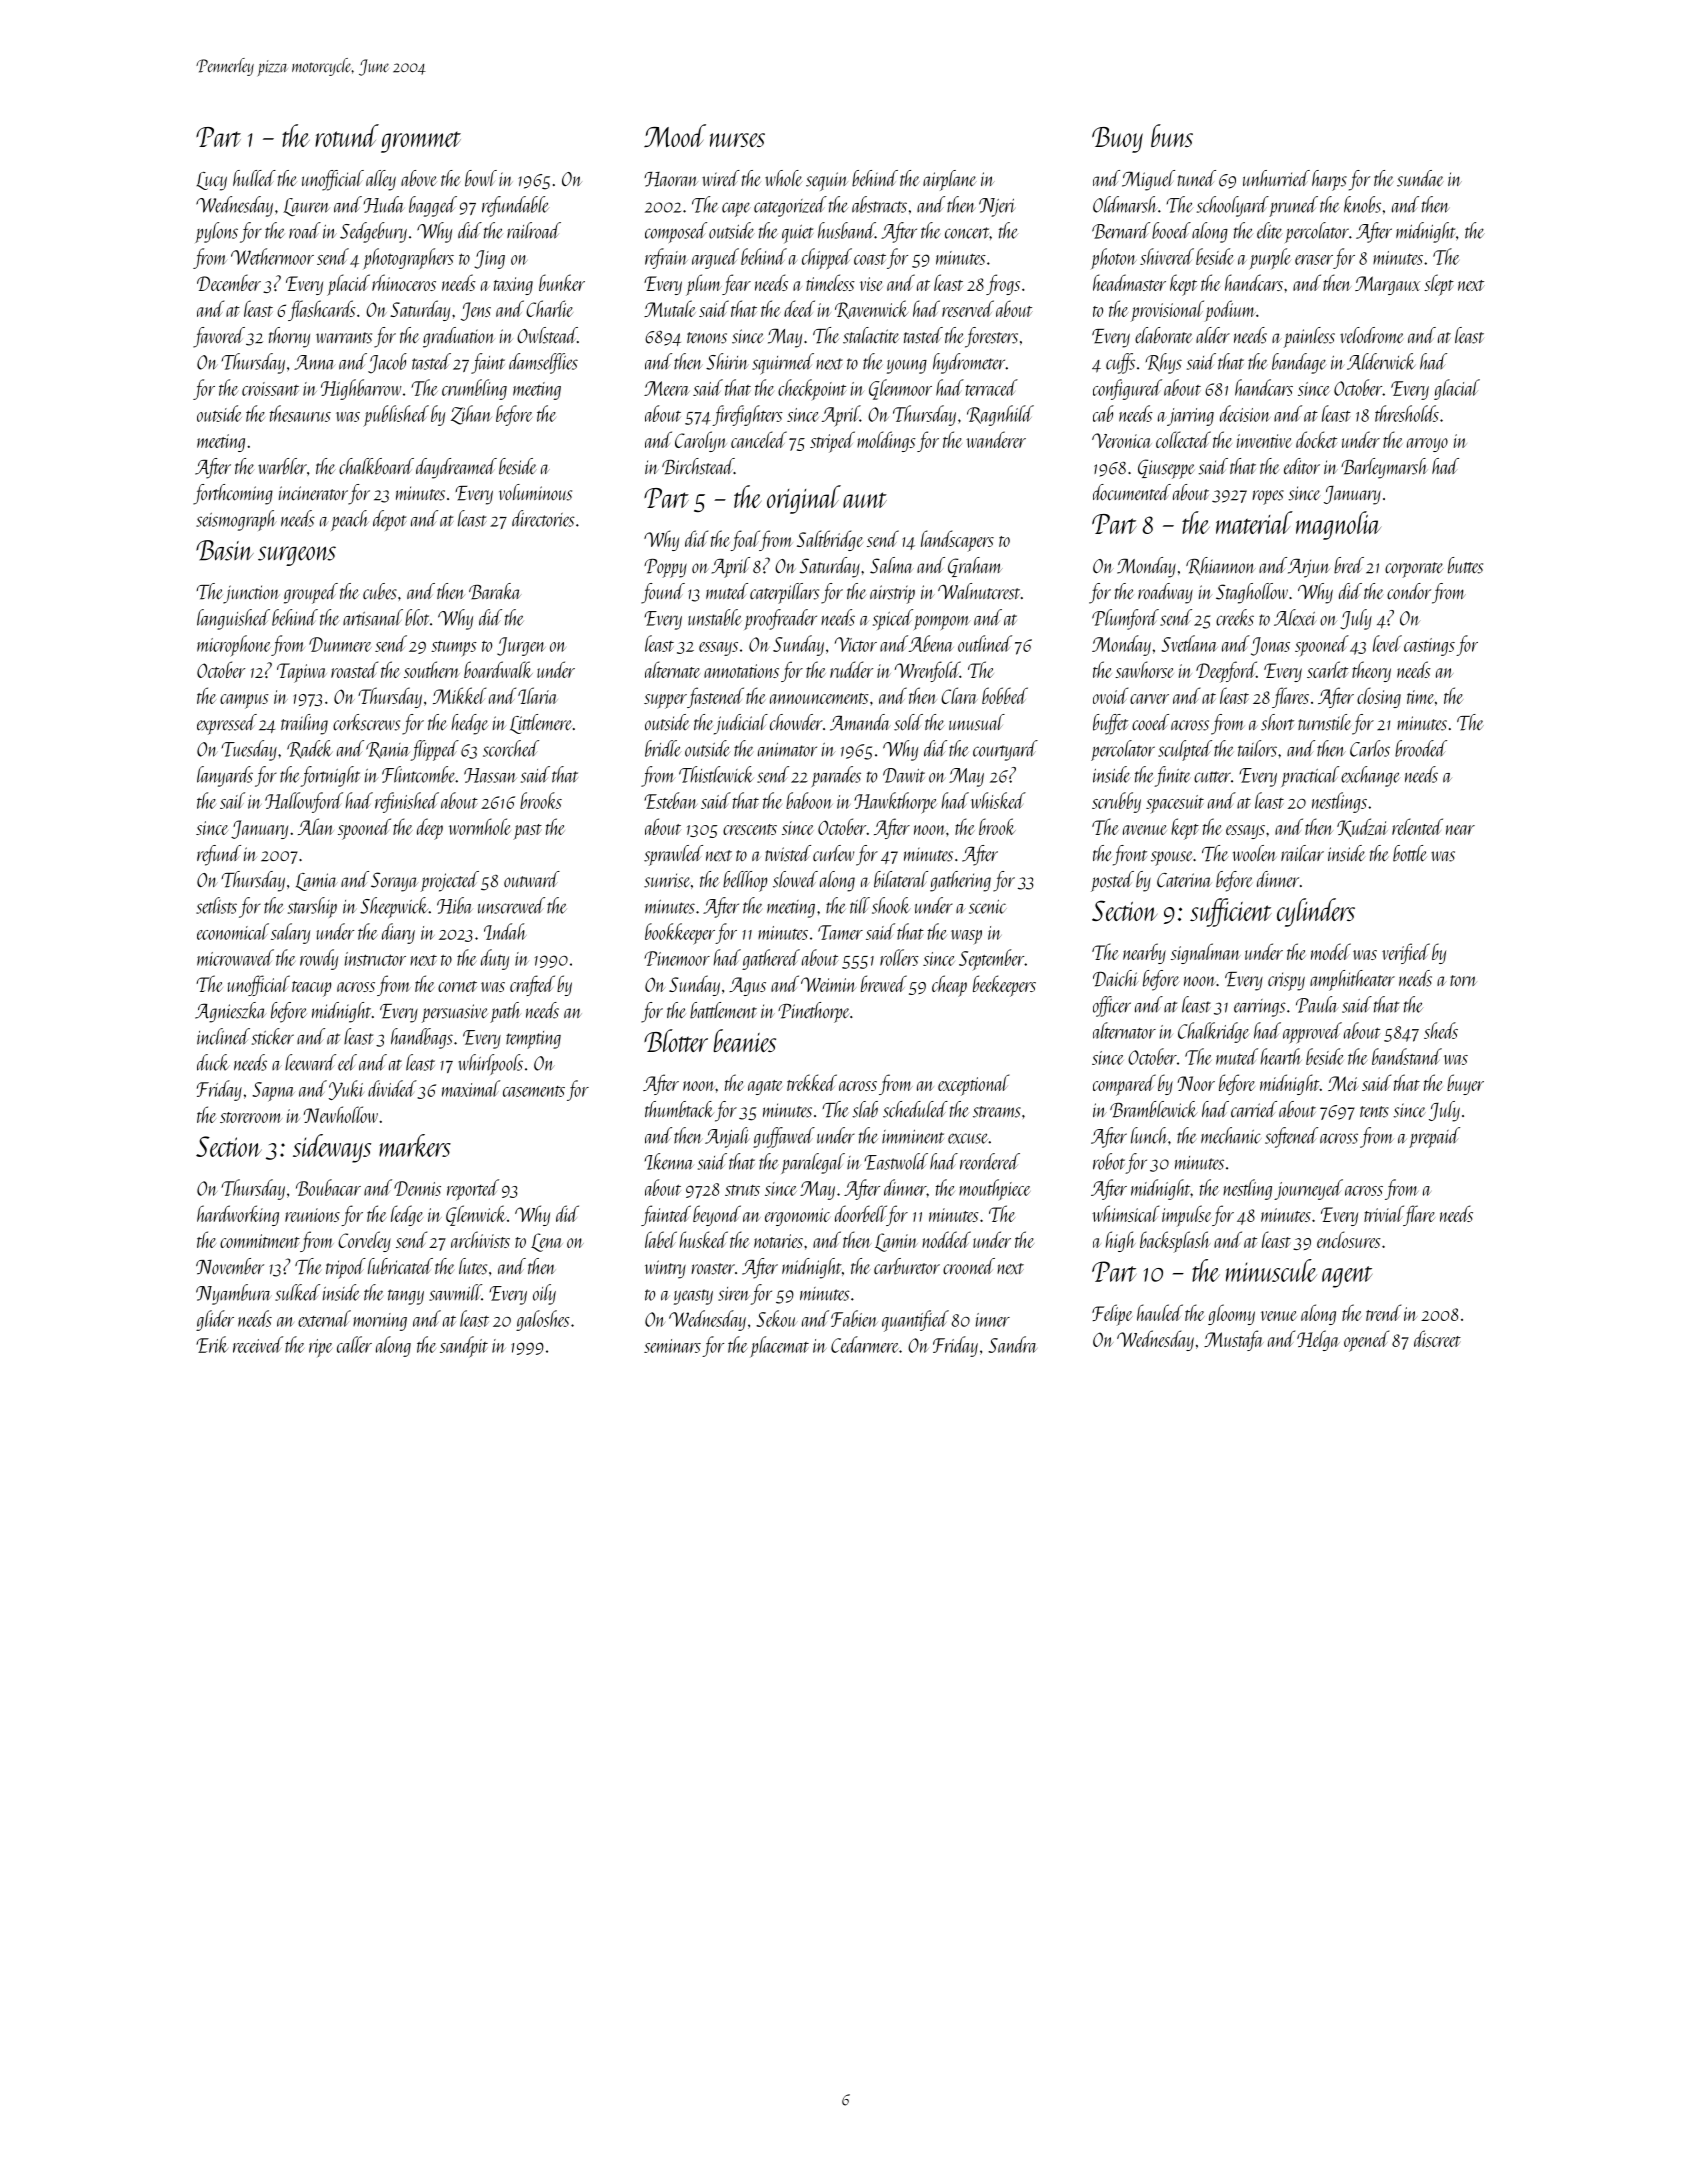 The image size is (1683, 2178). I want to click on verified, so click(1406, 953).
